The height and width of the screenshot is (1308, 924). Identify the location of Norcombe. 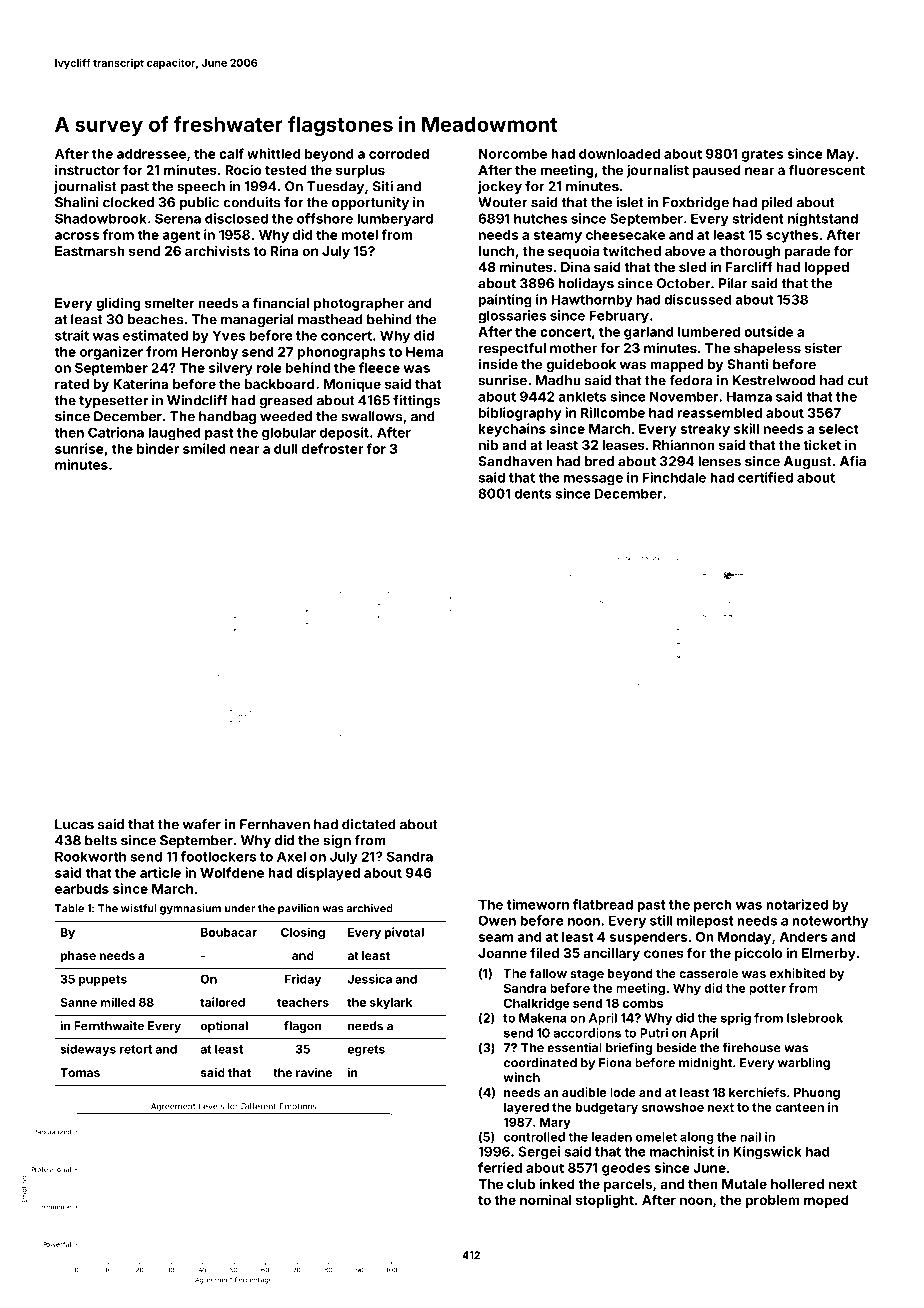
(513, 154).
